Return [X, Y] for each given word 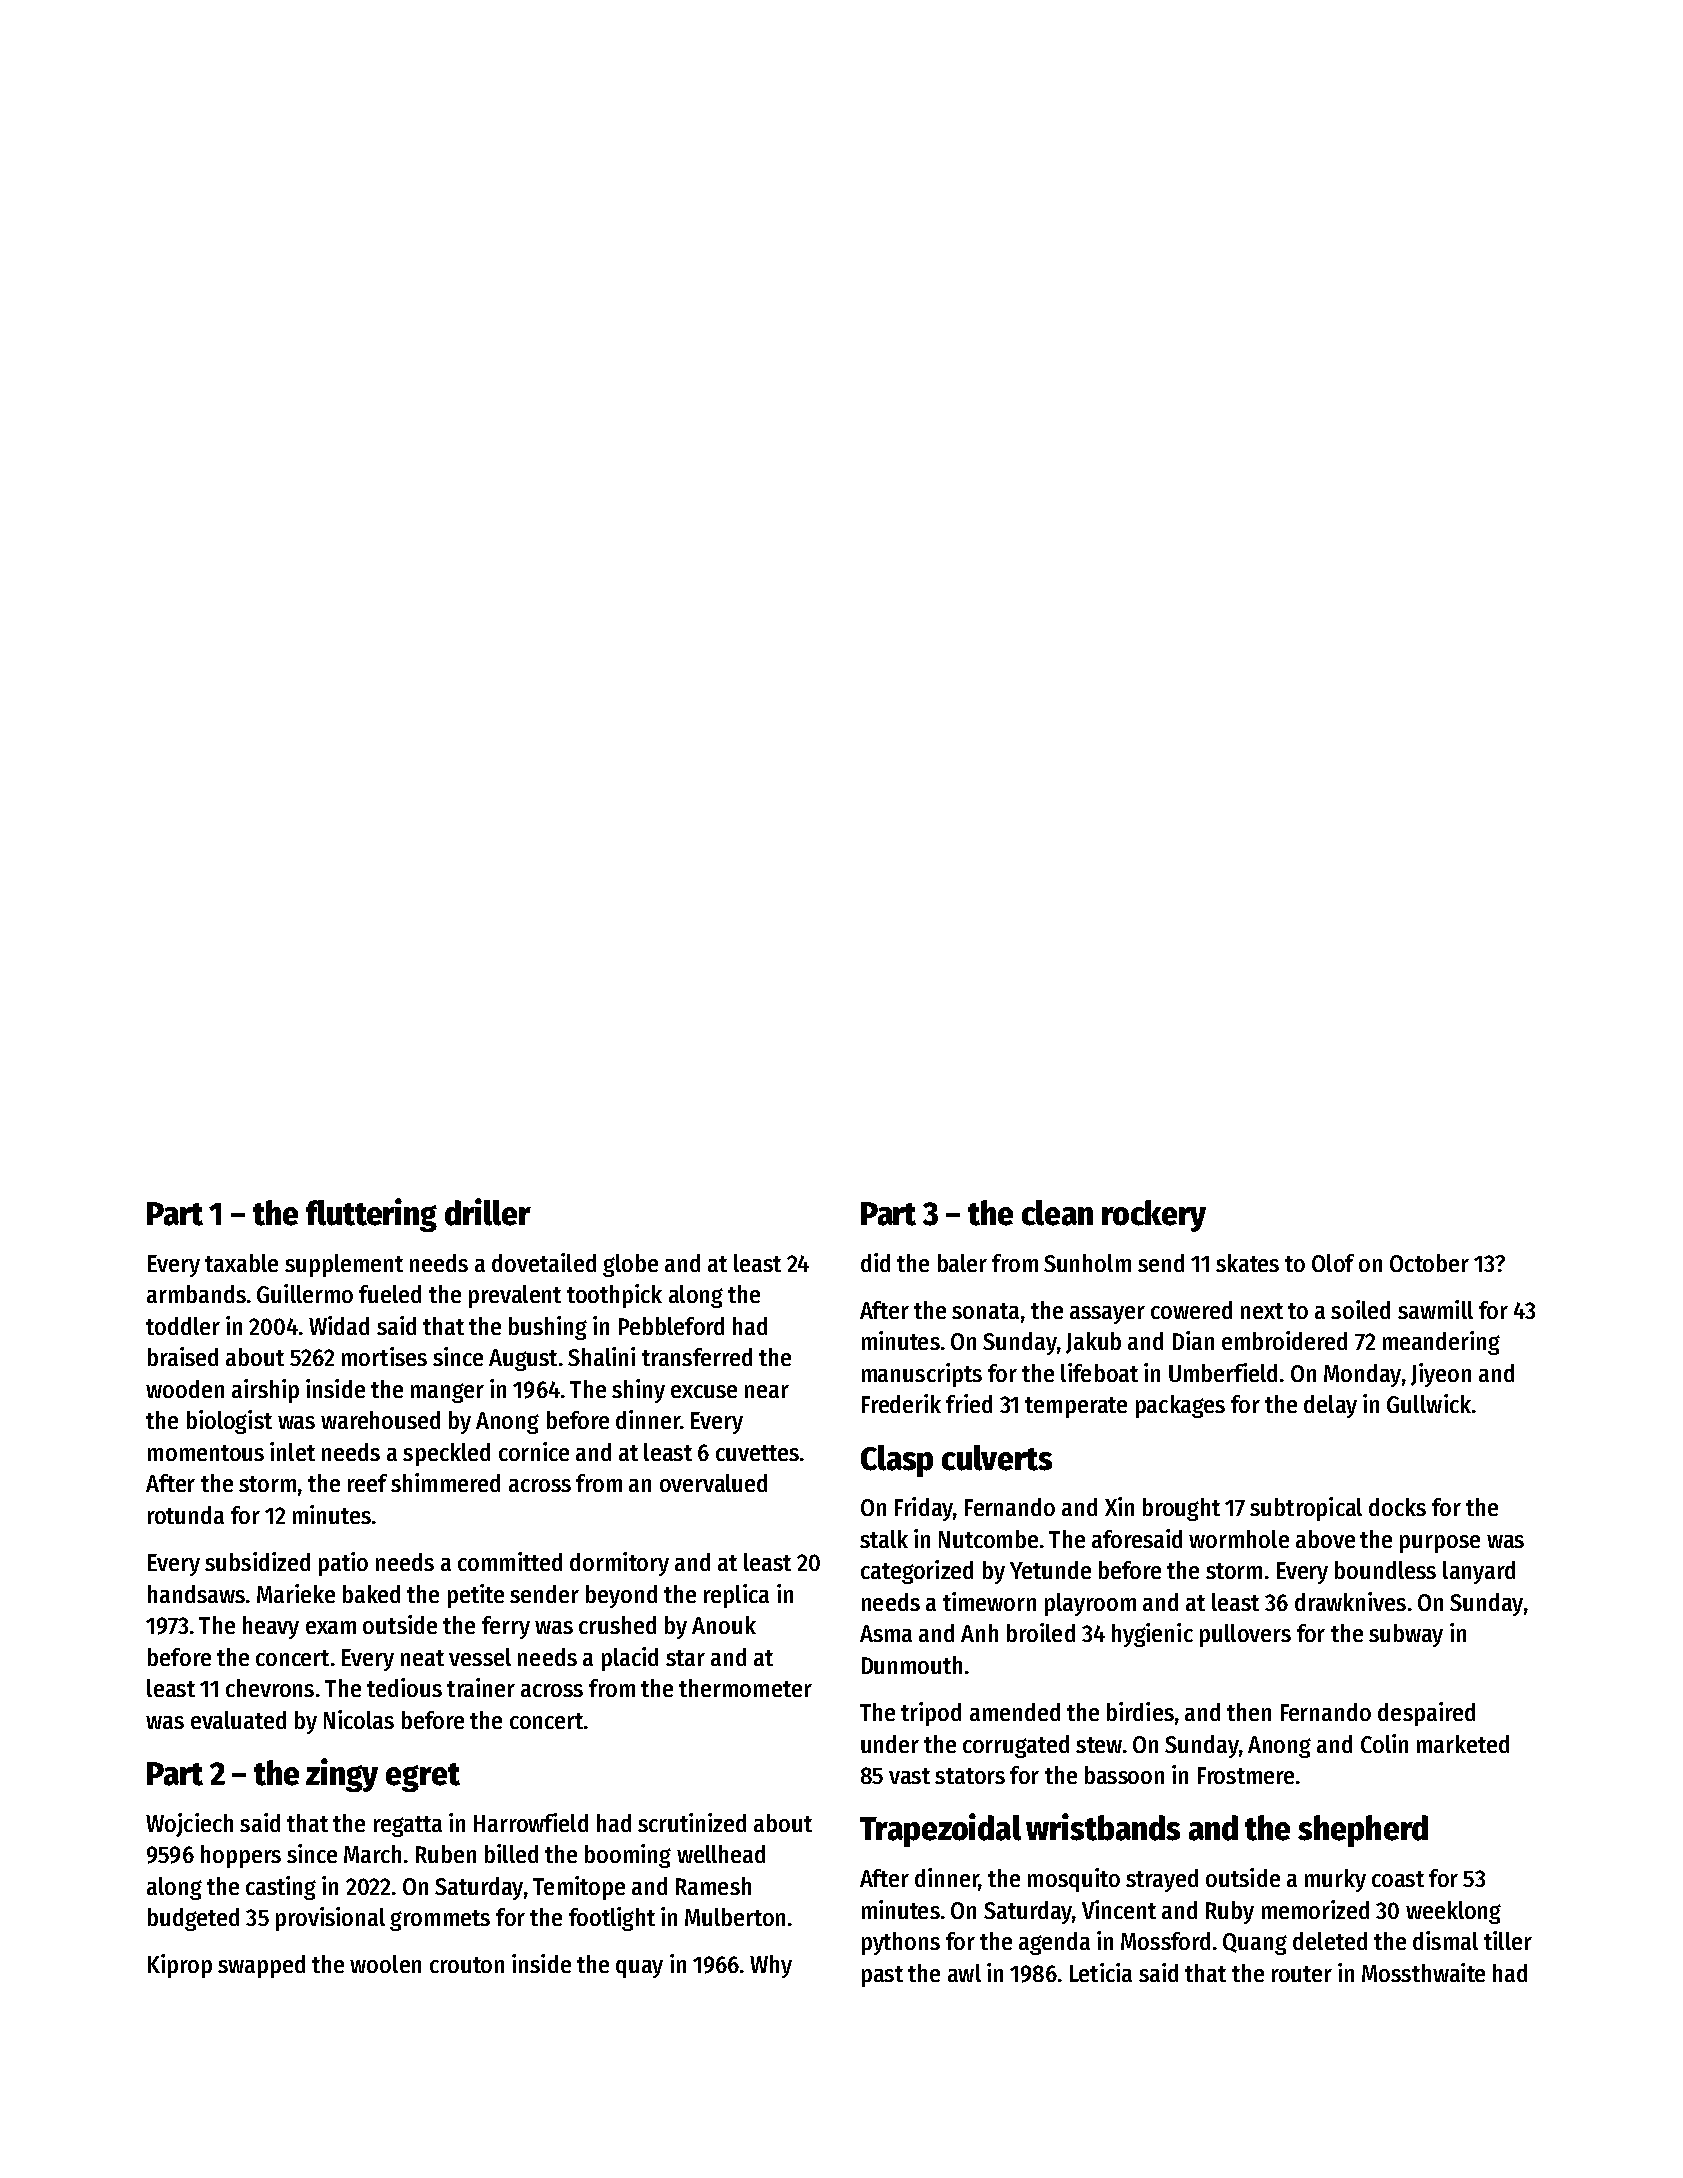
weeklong [1453, 1912]
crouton [467, 1965]
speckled [446, 1454]
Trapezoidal [940, 1830]
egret [423, 1777]
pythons [901, 1943]
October [1429, 1263]
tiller [1508, 1940]
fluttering [371, 1215]
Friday [924, 1509]
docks [1397, 1507]
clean [1057, 1213]
